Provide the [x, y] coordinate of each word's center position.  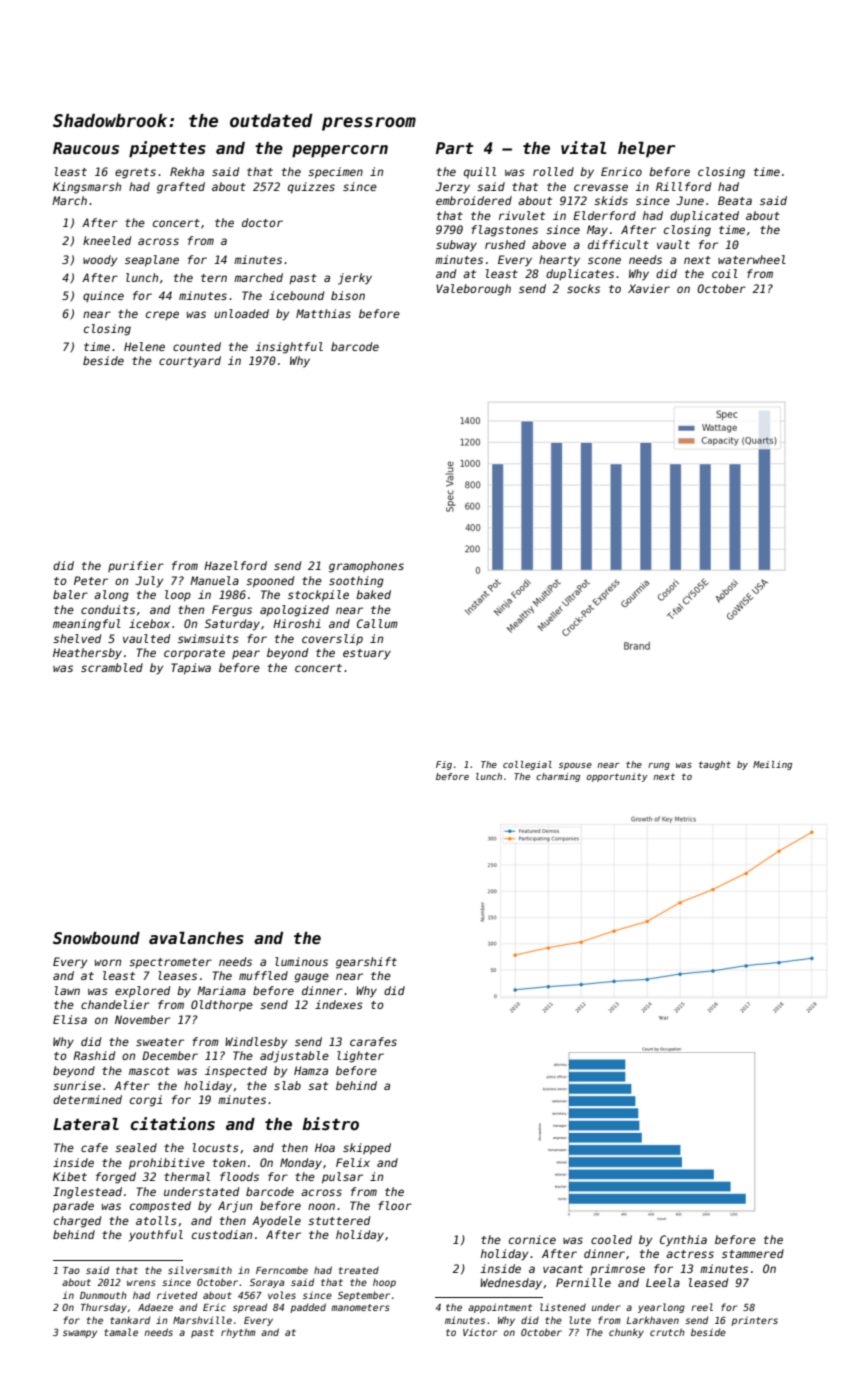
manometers [360, 1307]
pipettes [167, 149]
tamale [121, 1332]
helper [646, 150]
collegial [527, 765]
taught [715, 765]
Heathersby [87, 654]
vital [584, 147]
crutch [667, 1332]
